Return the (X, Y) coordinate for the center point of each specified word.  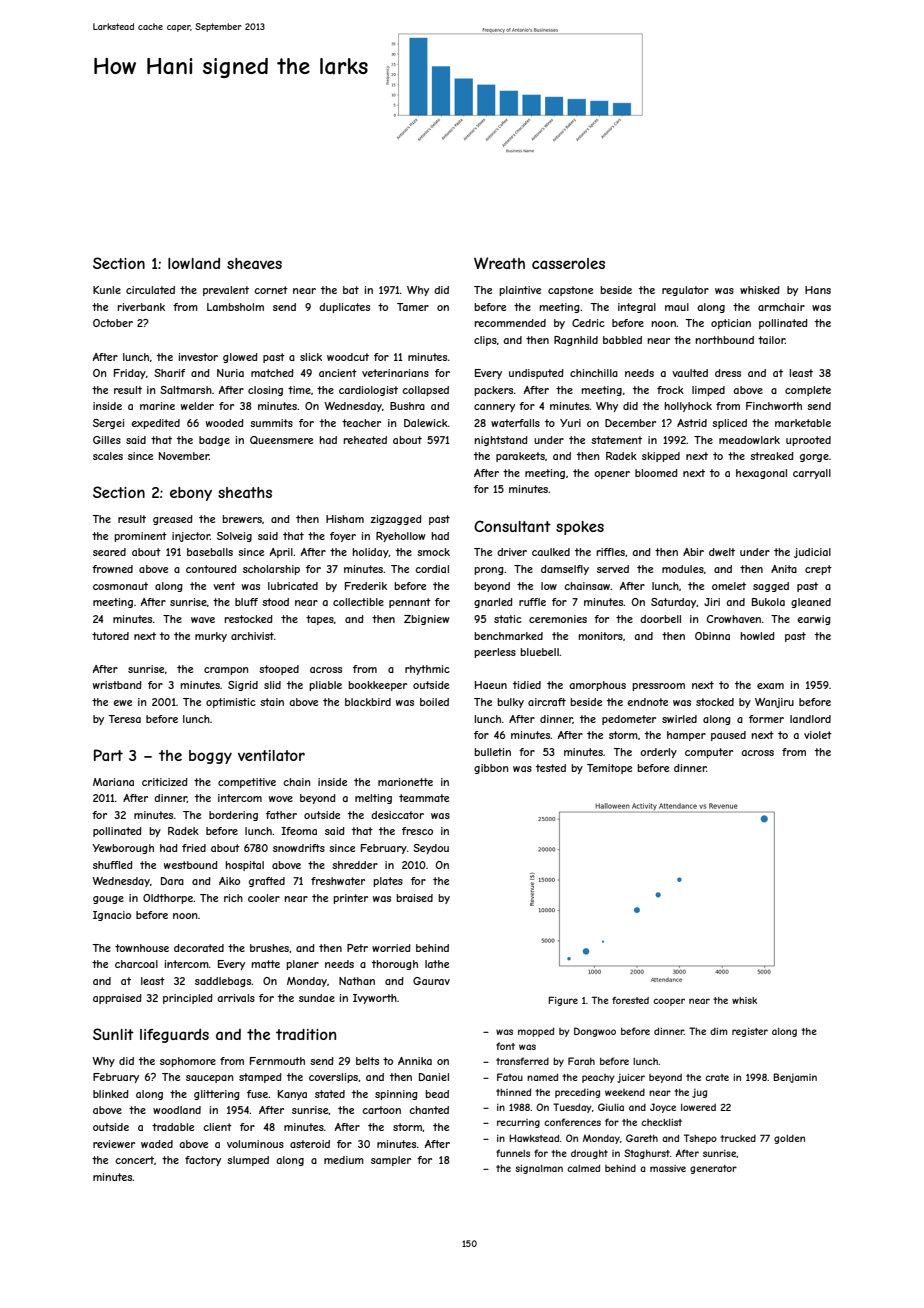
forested (630, 1000)
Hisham (345, 519)
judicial (812, 553)
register (750, 1032)
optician (731, 324)
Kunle (107, 290)
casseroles (568, 263)
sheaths (245, 492)
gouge (108, 900)
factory (203, 1161)
